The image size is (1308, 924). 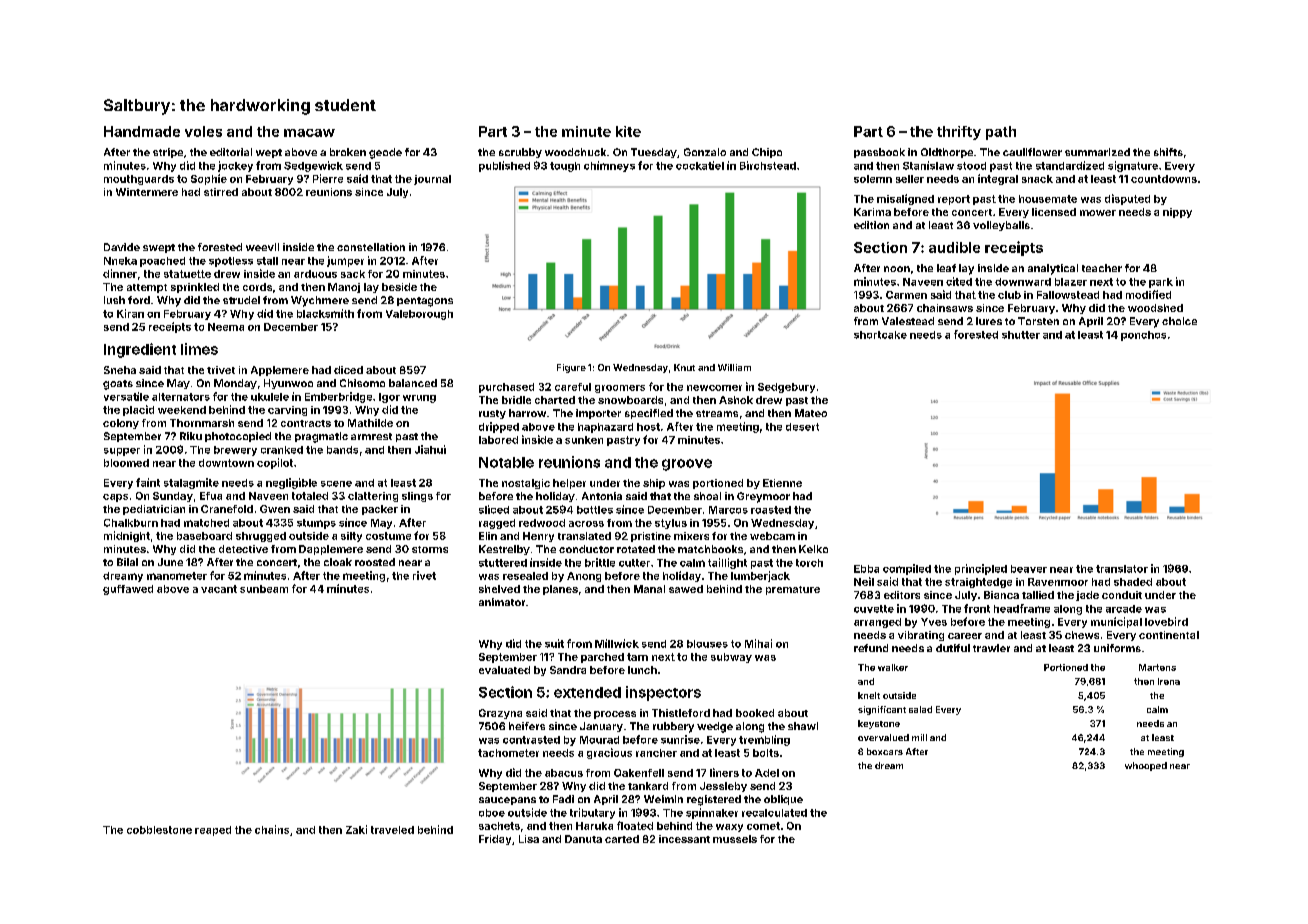 What do you see at coordinates (628, 131) in the screenshot?
I see `kite` at bounding box center [628, 131].
